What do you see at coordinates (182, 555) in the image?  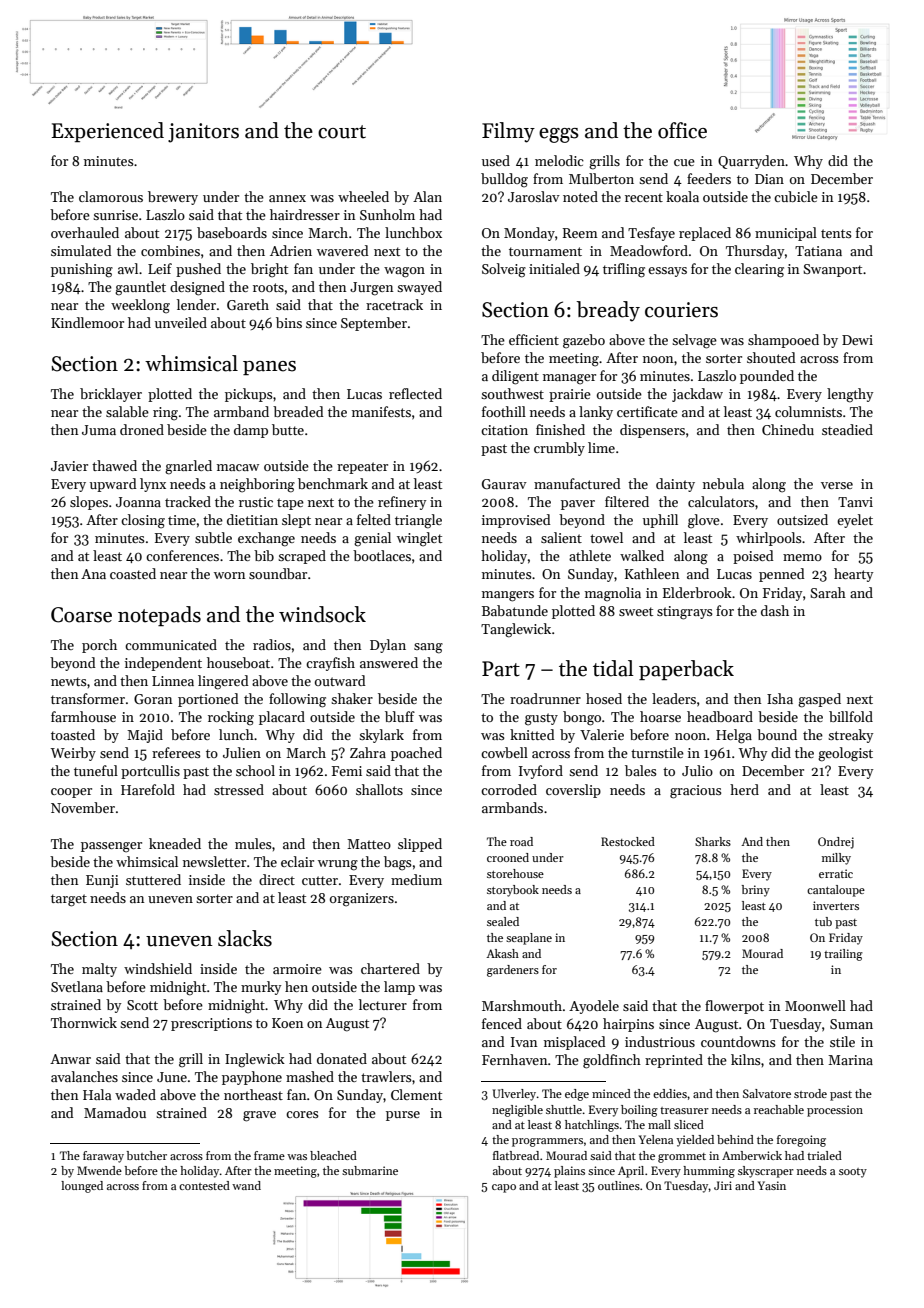 I see `conferences` at bounding box center [182, 555].
